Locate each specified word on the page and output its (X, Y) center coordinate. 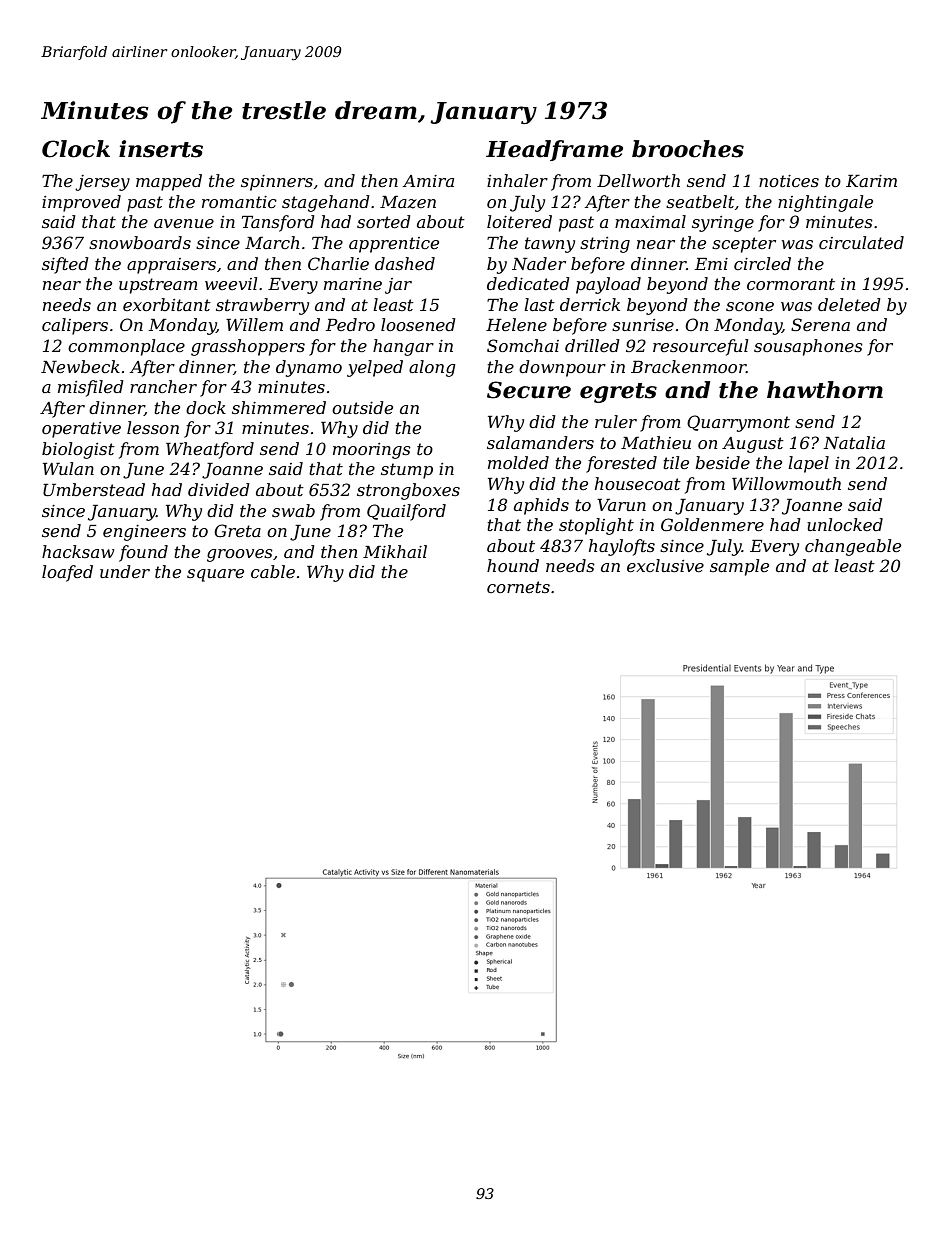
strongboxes (408, 491)
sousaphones (808, 347)
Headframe (554, 150)
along (432, 368)
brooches (688, 149)
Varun (621, 505)
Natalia (854, 442)
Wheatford (210, 450)
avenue (184, 223)
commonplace (126, 347)
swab (293, 510)
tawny (550, 245)
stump (407, 471)
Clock (76, 149)
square (215, 575)
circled (762, 263)
